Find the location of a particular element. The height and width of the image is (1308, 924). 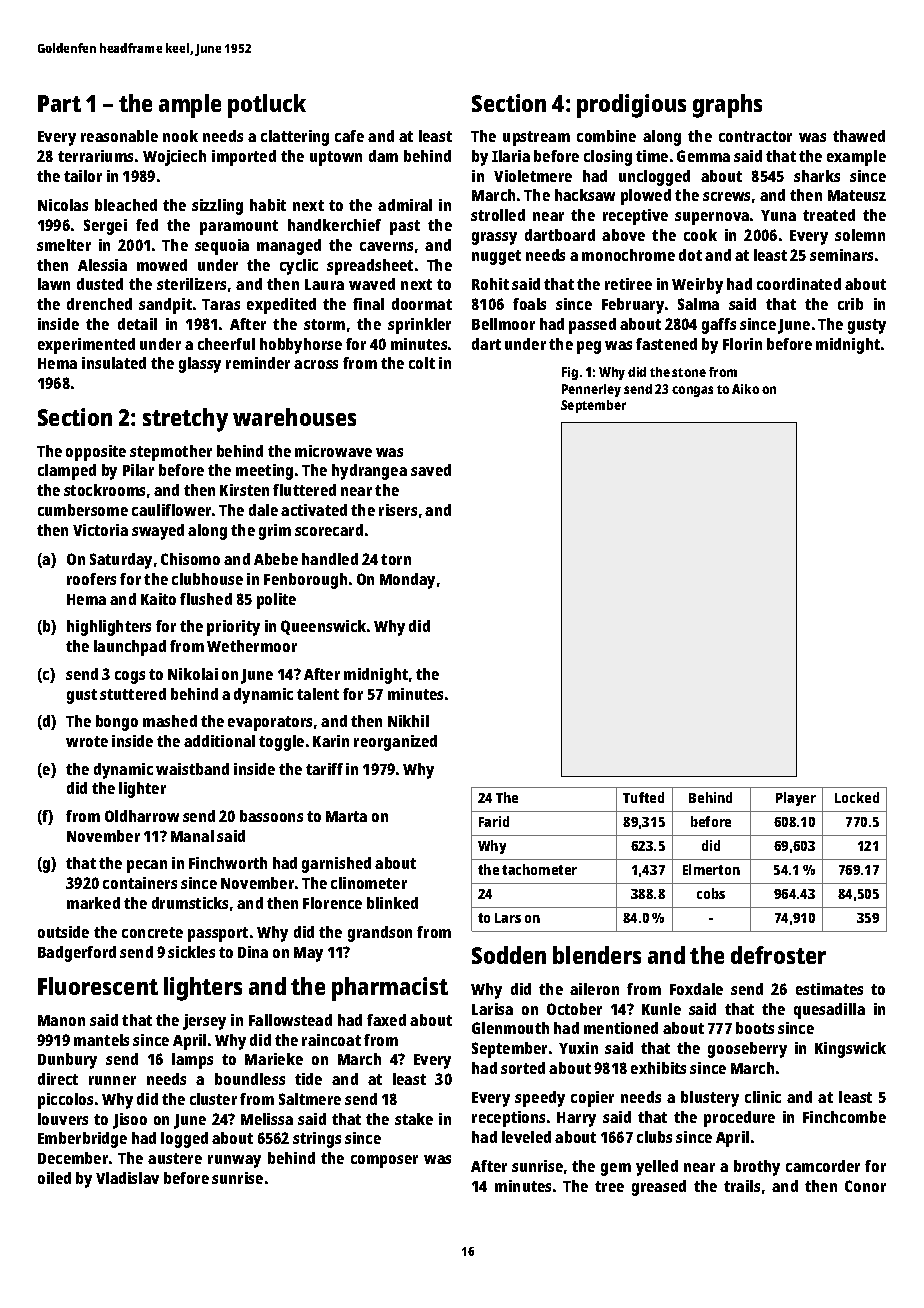

bleached is located at coordinates (126, 205).
